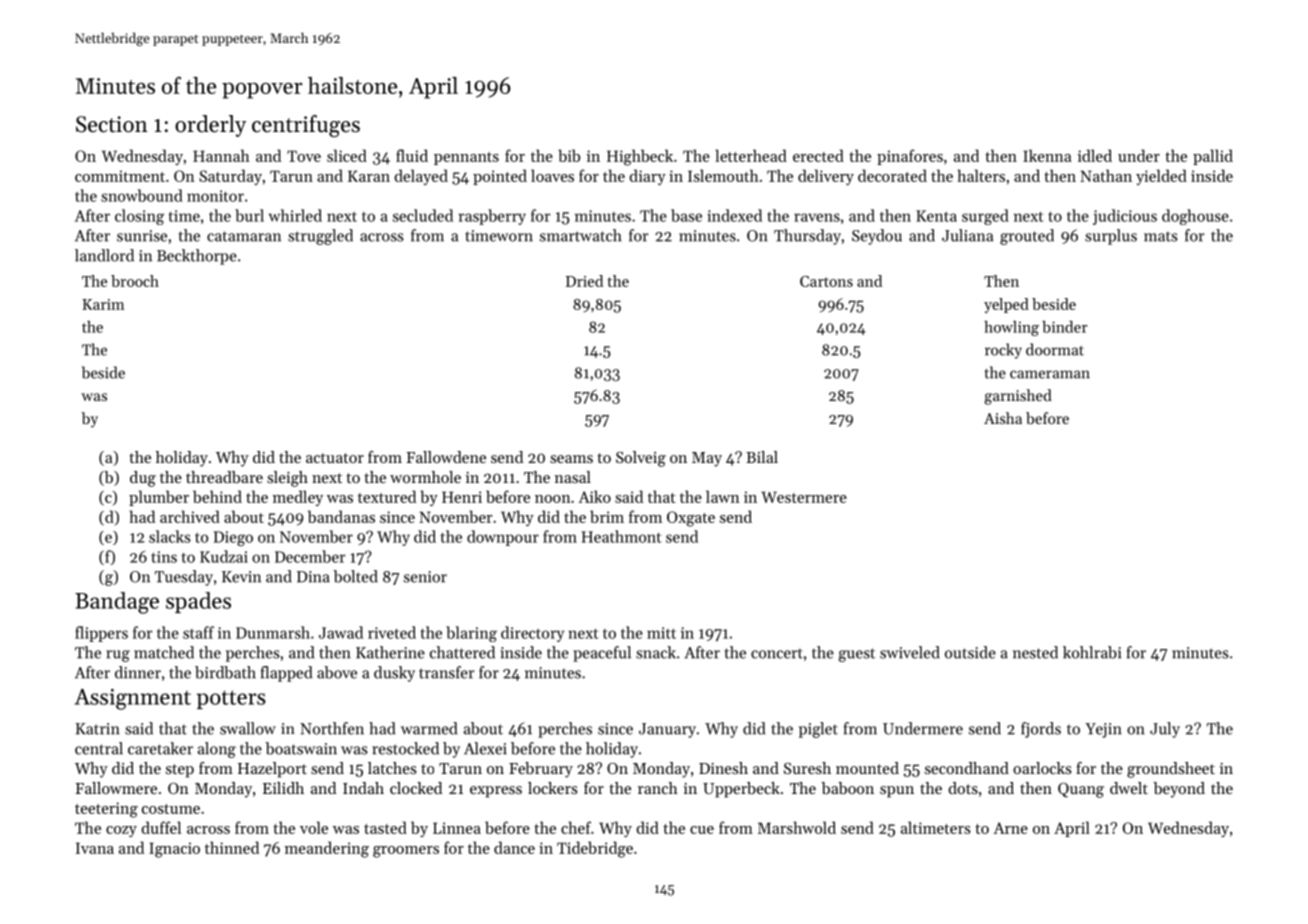 This screenshot has width=1308, height=924. What do you see at coordinates (751, 155) in the screenshot?
I see `letterhead` at bounding box center [751, 155].
